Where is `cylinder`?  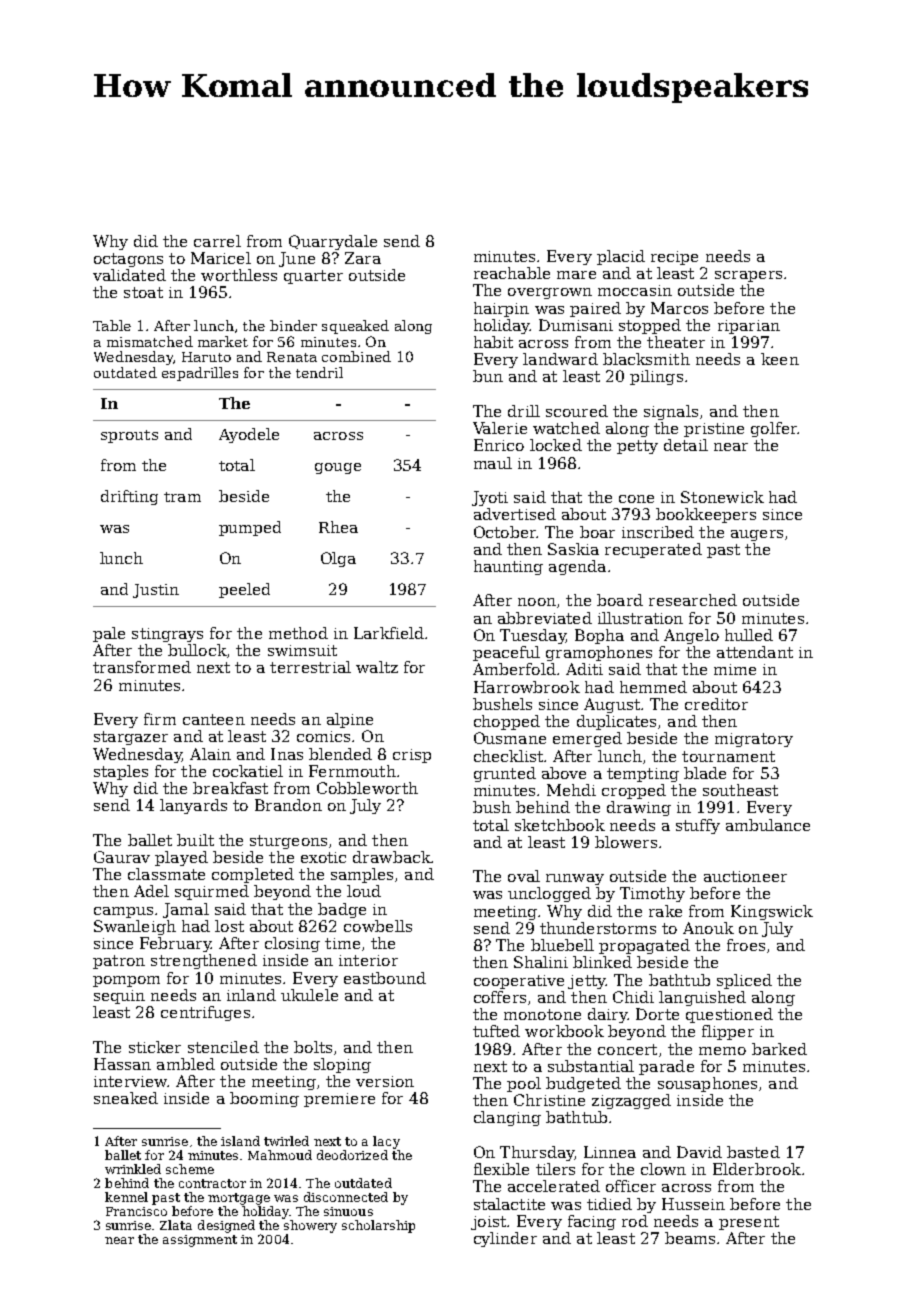
cylinder is located at coordinates (505, 1239).
